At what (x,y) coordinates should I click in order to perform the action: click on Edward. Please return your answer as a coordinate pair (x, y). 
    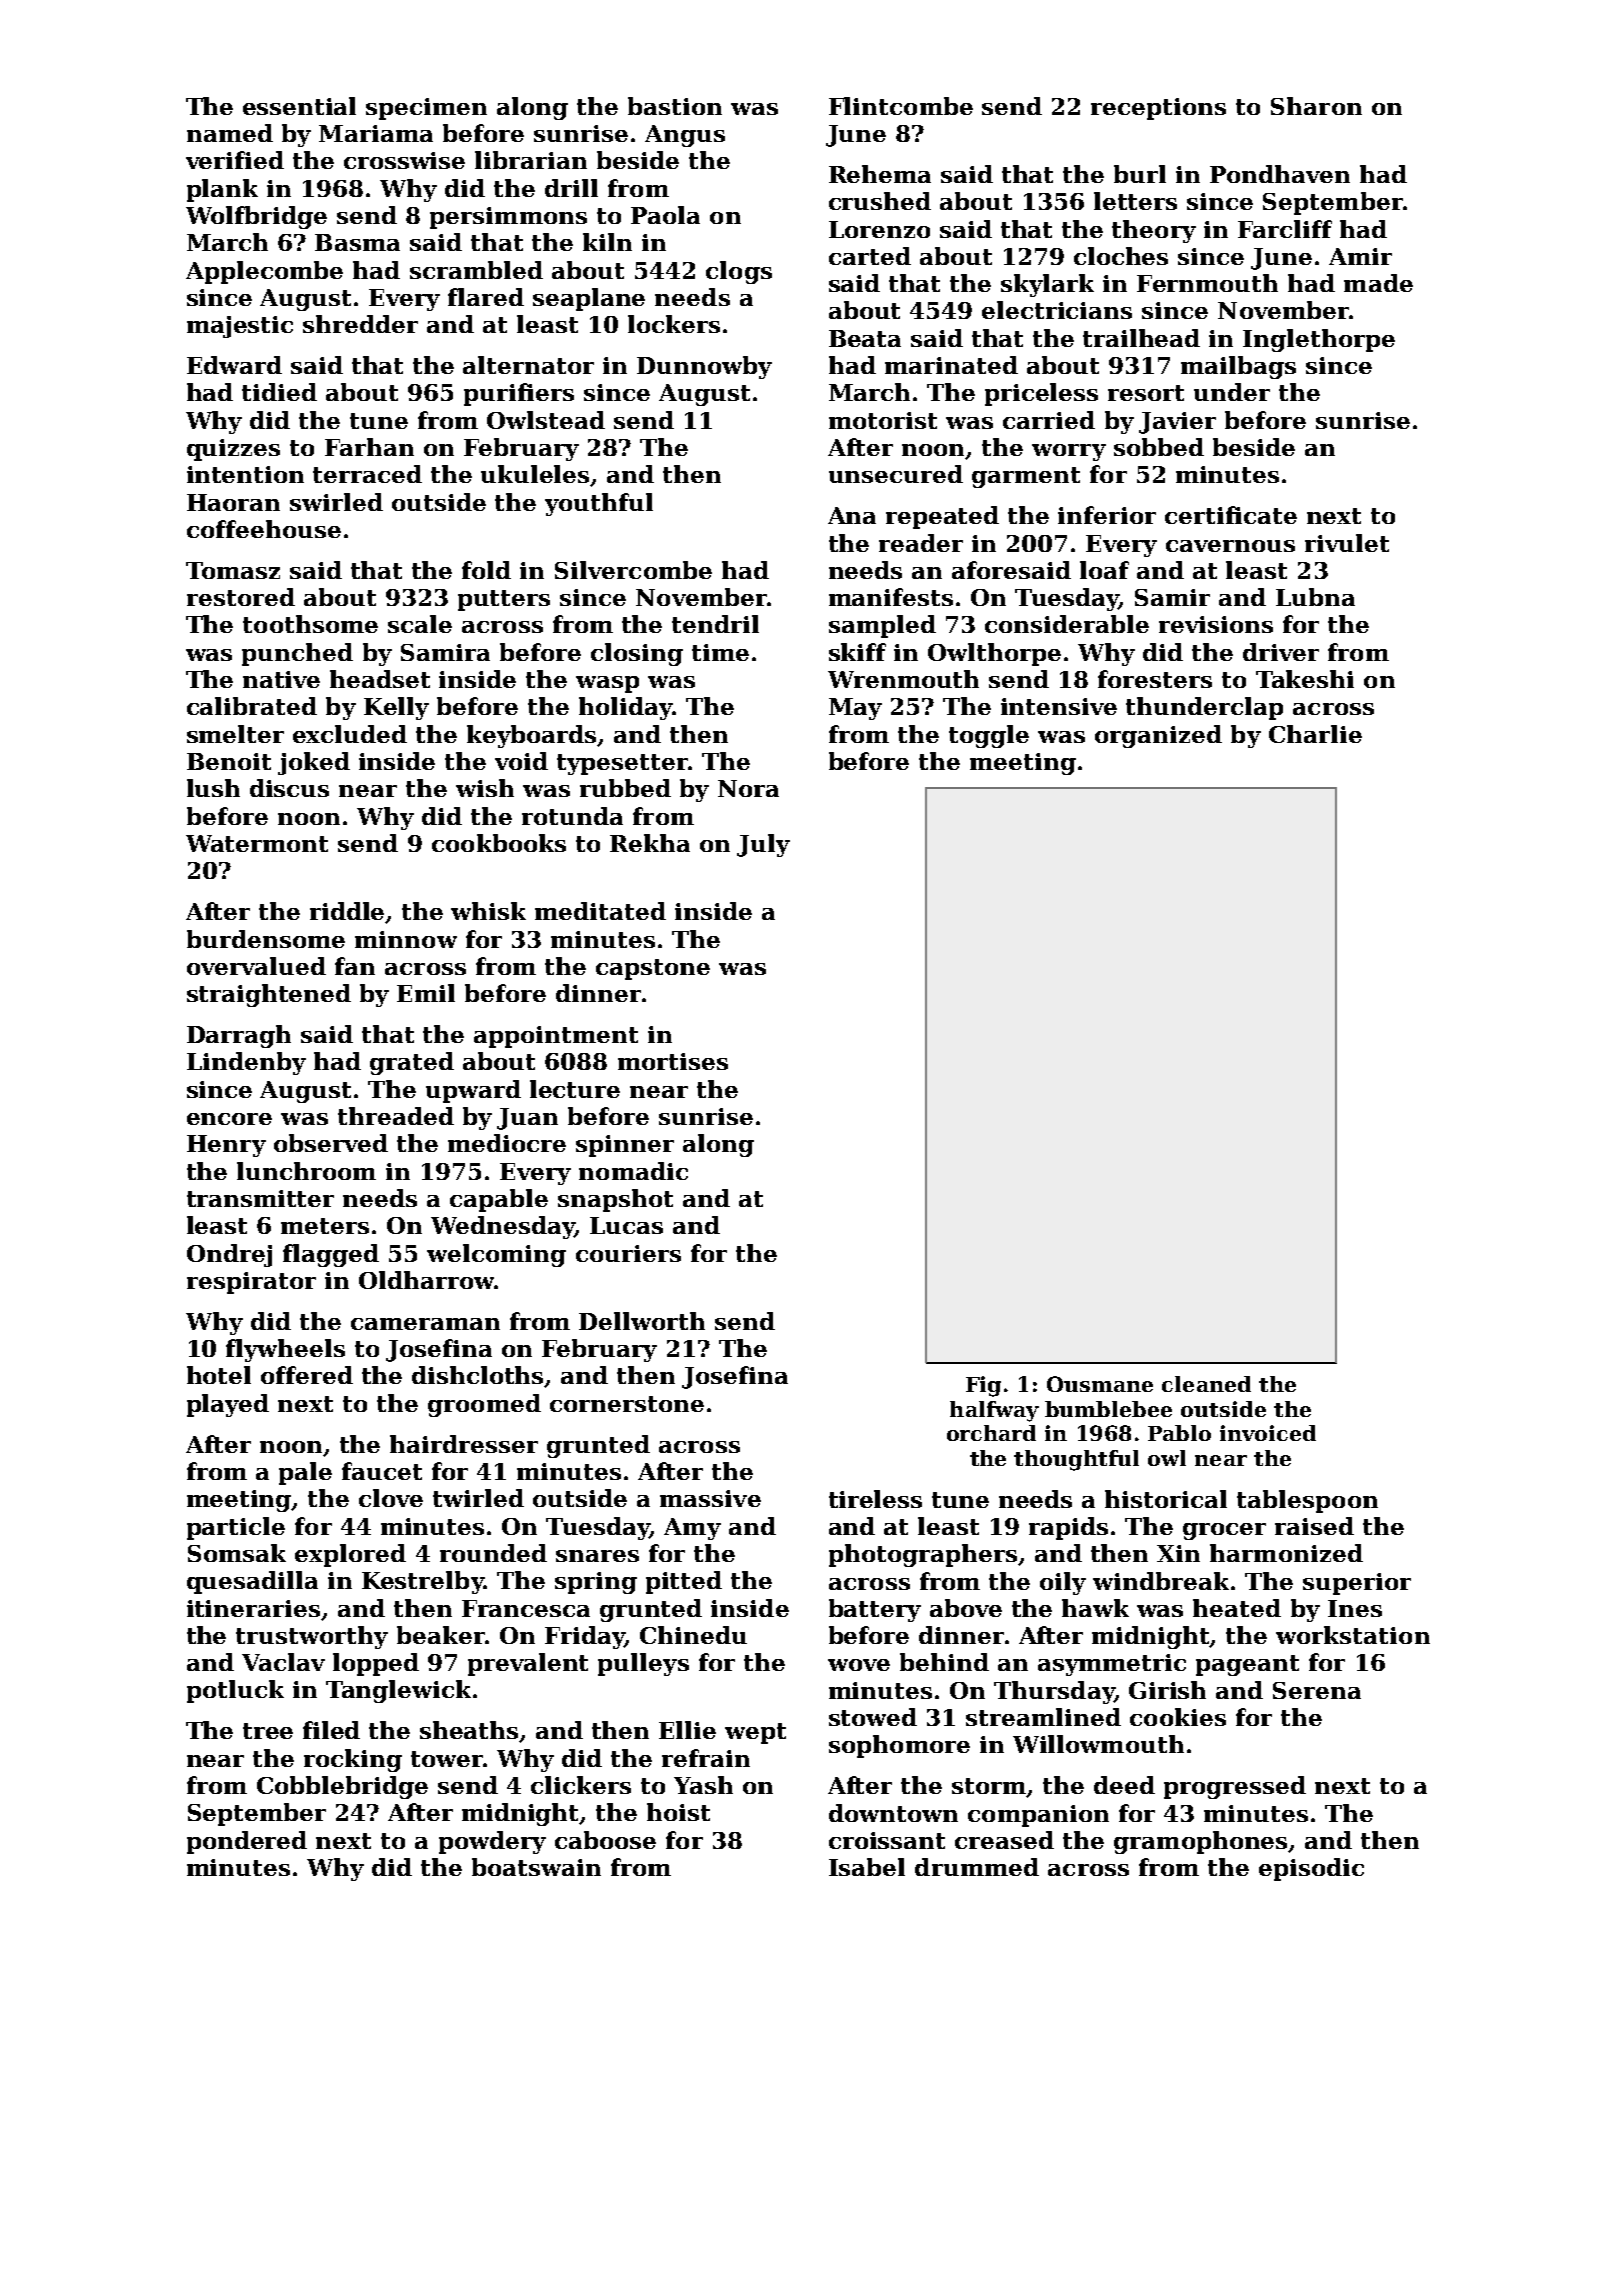
    Looking at the image, I should click on (234, 365).
